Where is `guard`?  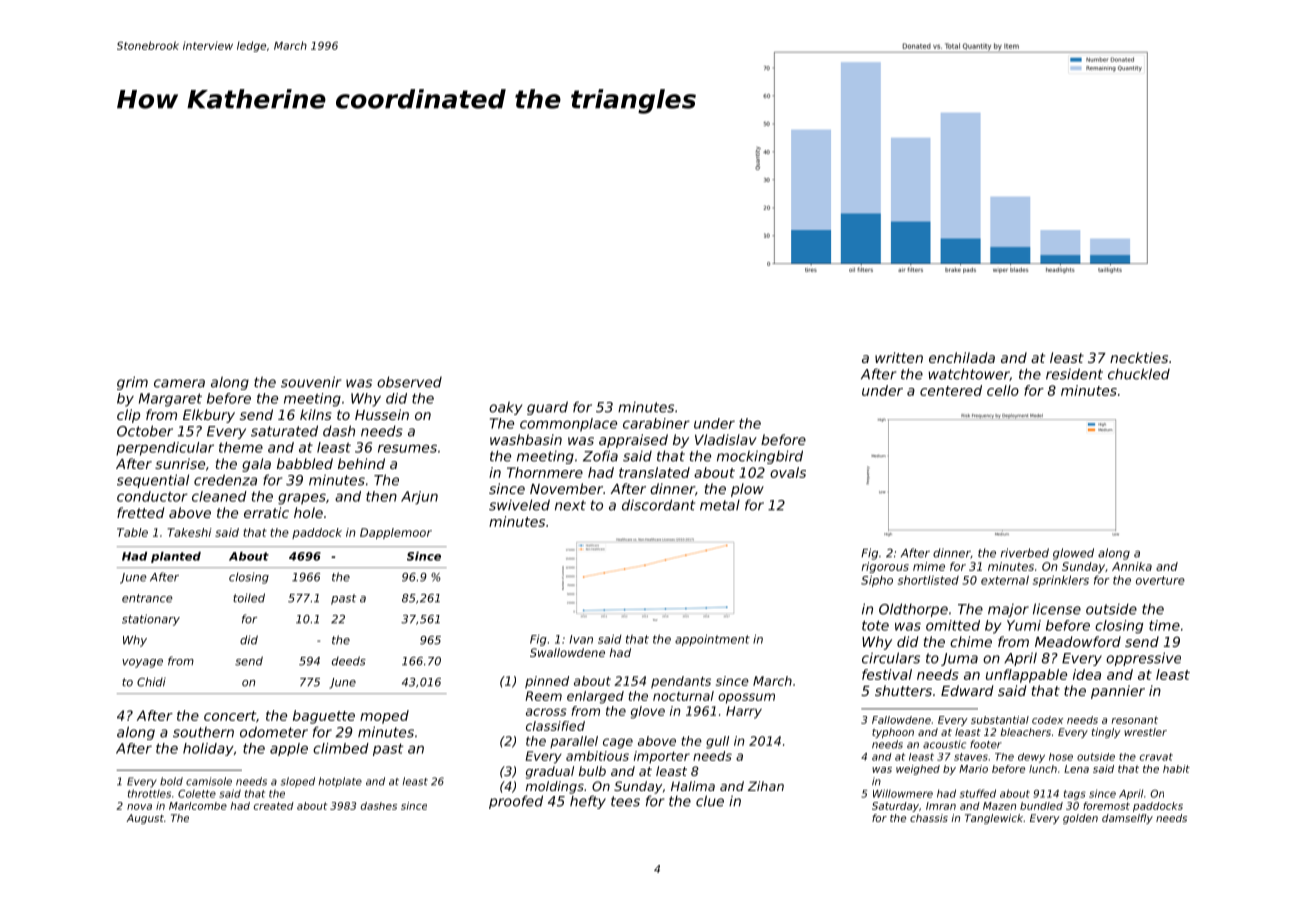
guard is located at coordinates (547, 408).
